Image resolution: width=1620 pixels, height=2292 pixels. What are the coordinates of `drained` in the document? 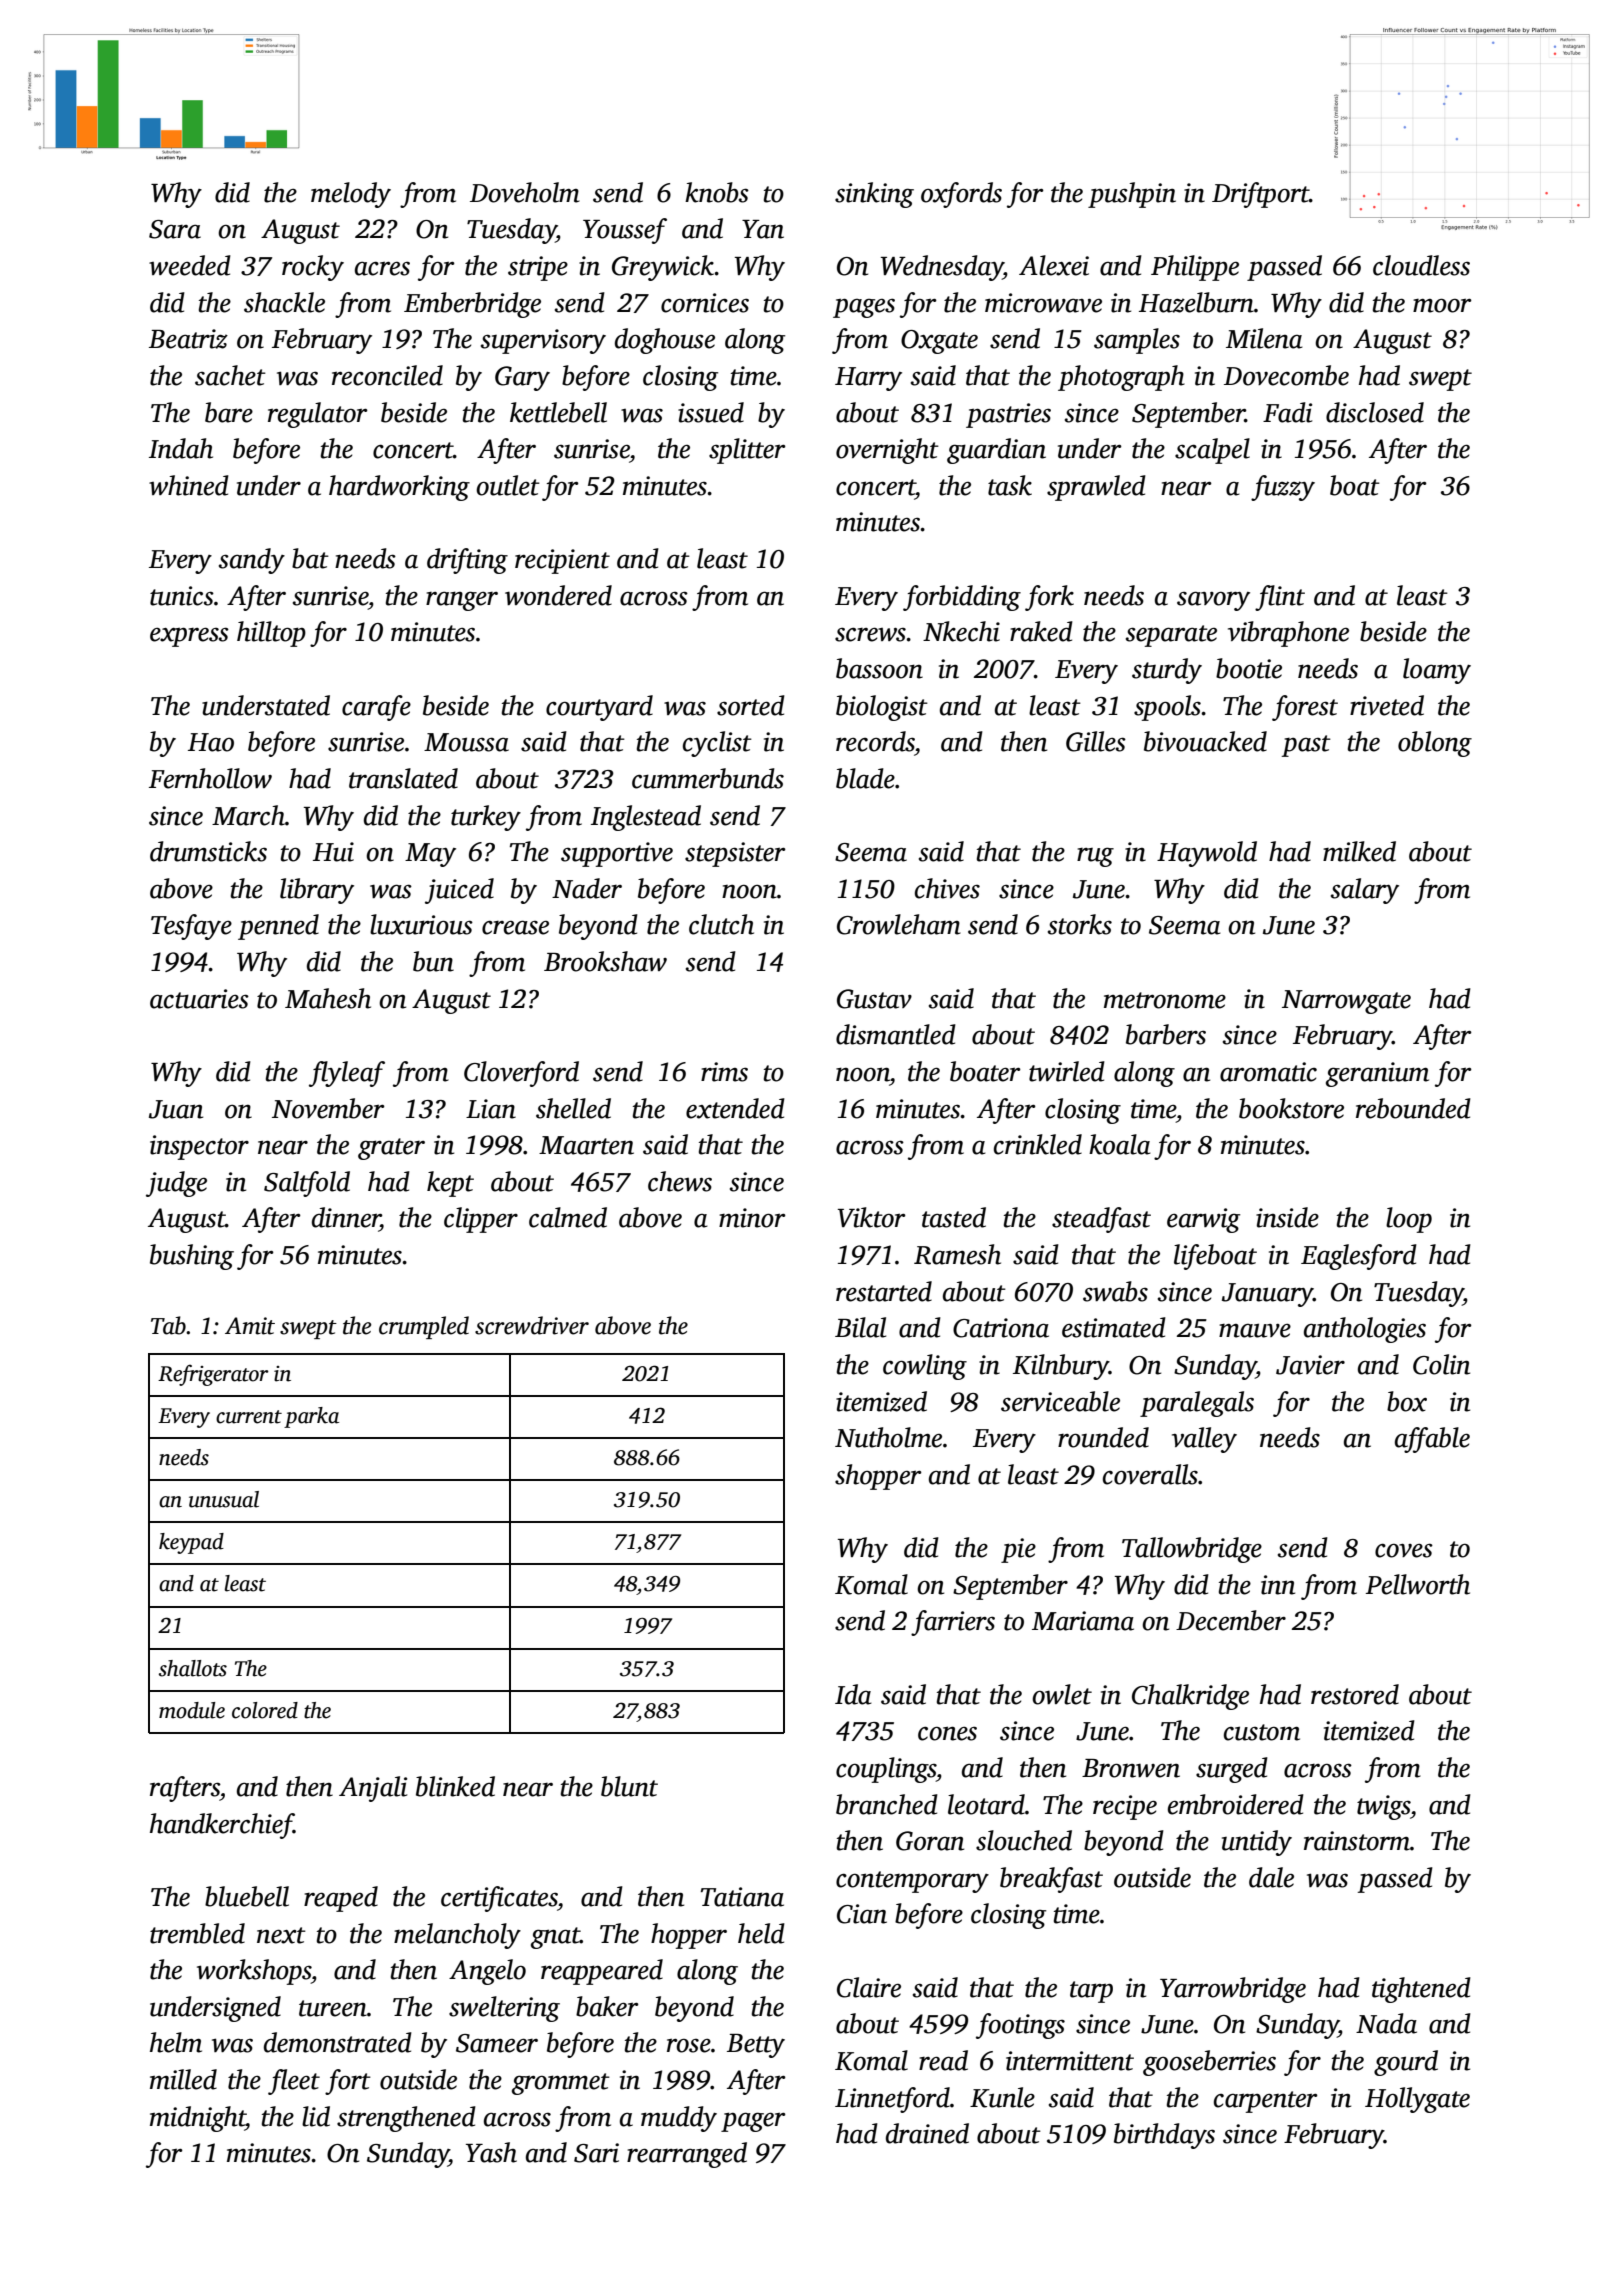 It's located at (927, 2133).
